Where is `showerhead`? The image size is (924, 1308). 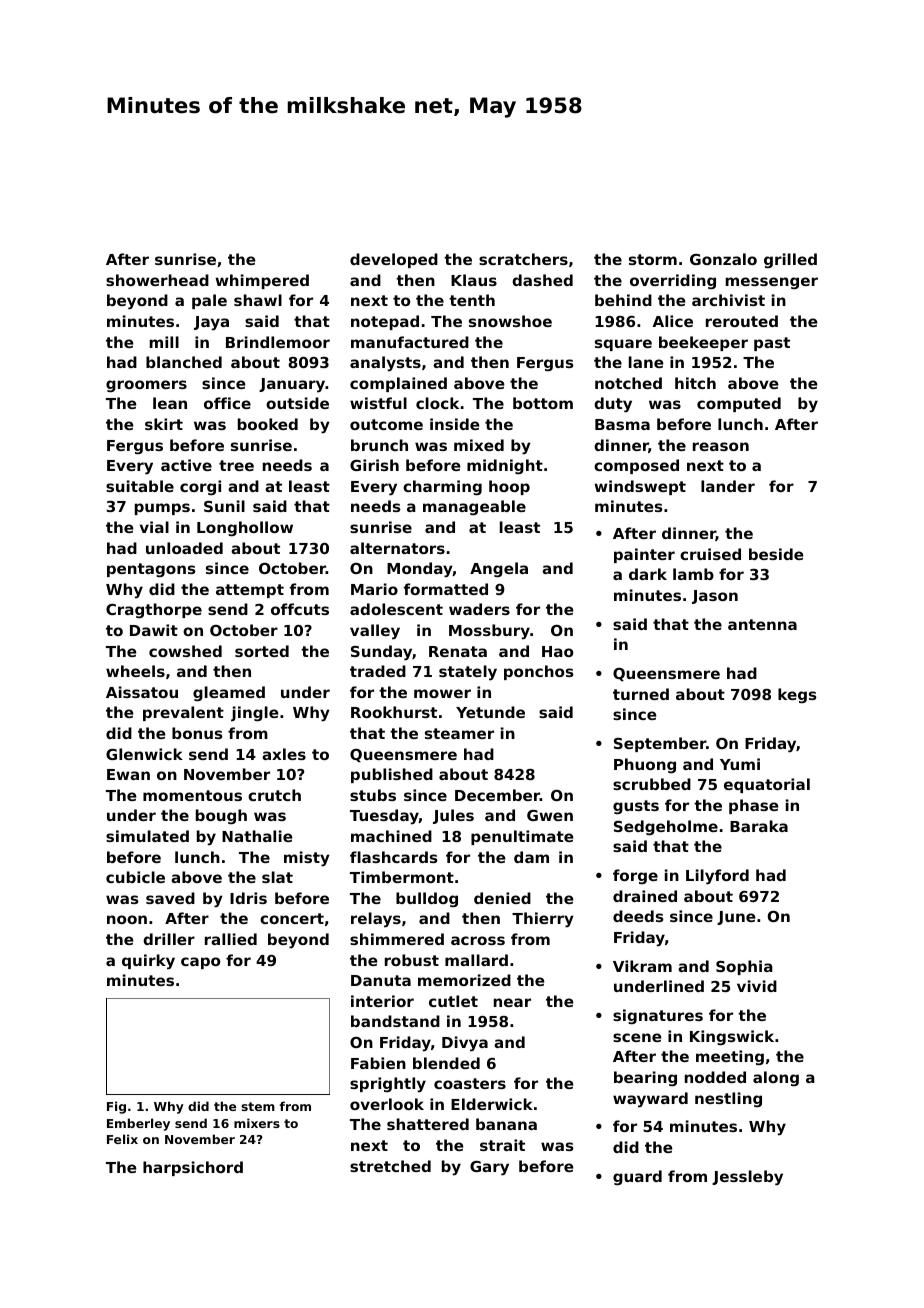 showerhead is located at coordinates (157, 280).
